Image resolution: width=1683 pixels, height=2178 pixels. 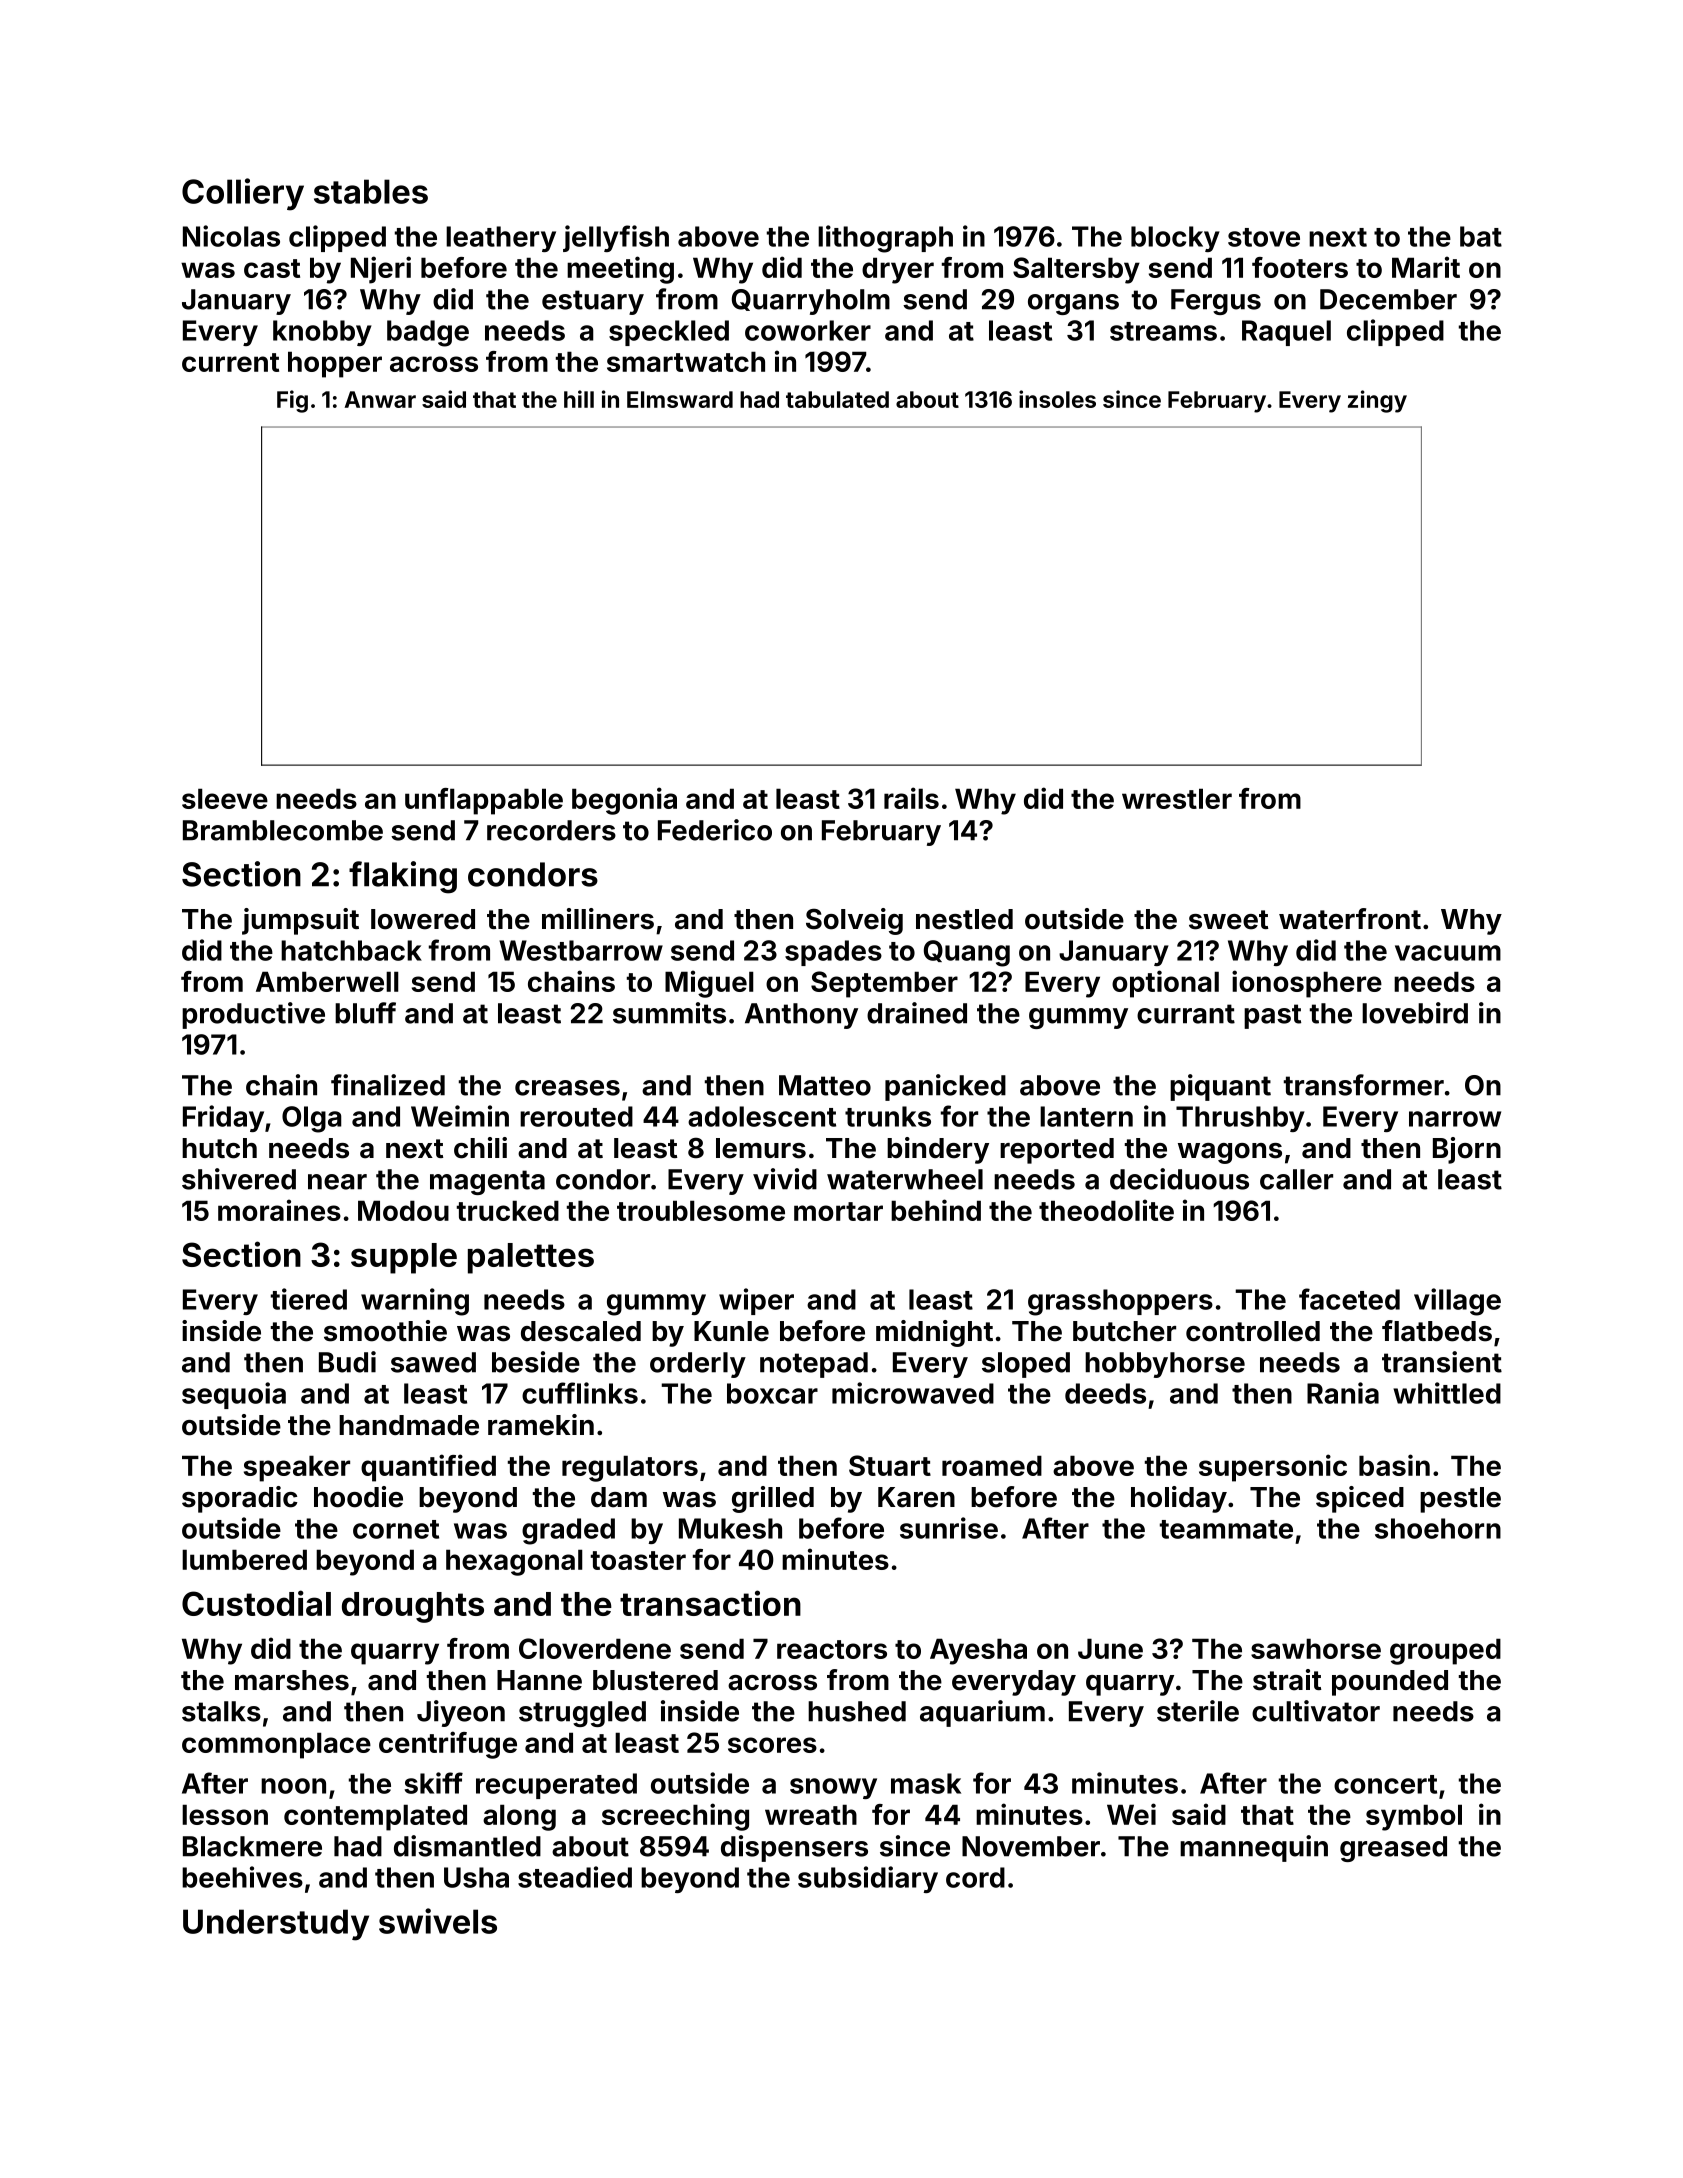 What do you see at coordinates (1350, 919) in the document?
I see `waterfront` at bounding box center [1350, 919].
